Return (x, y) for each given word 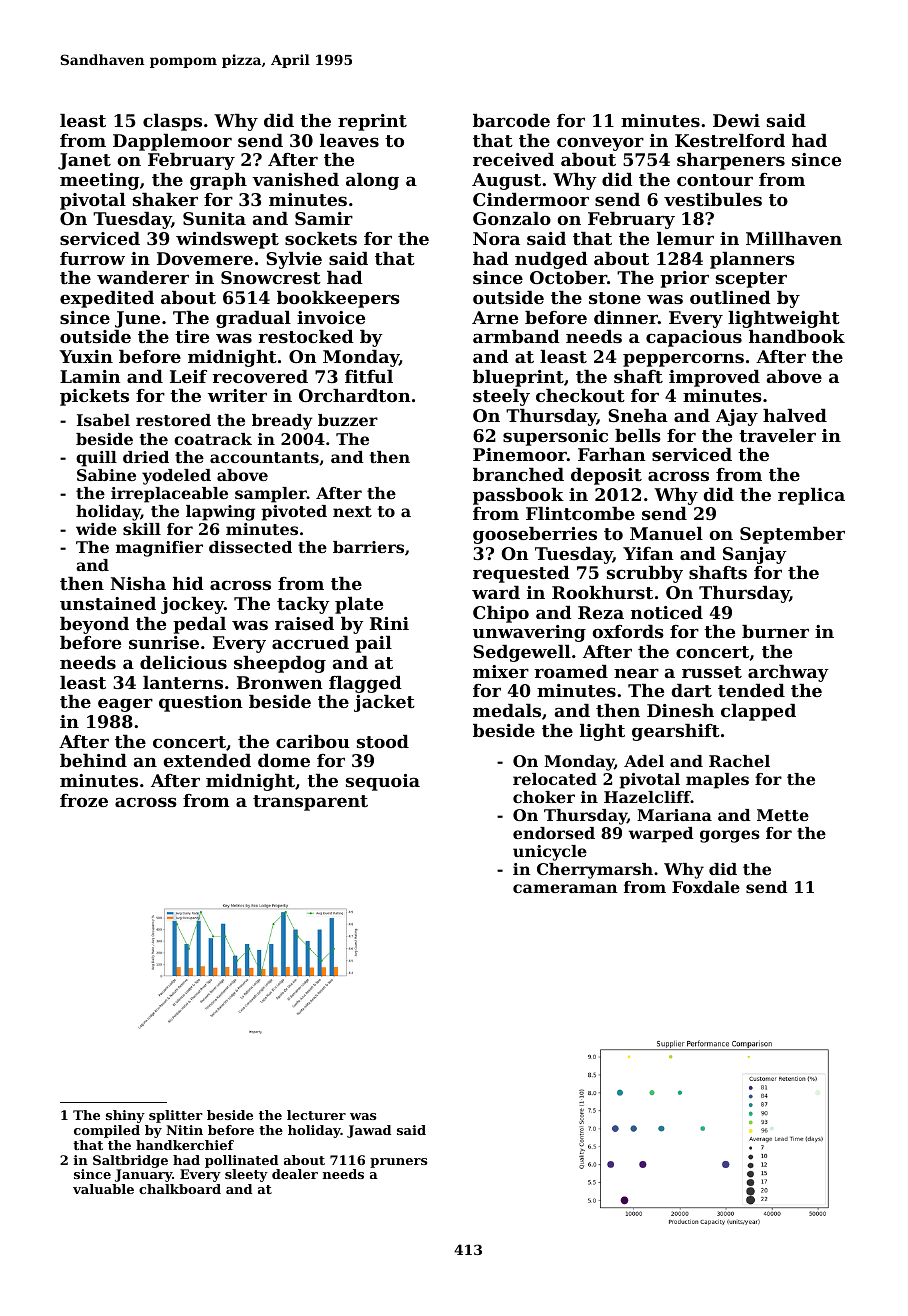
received (513, 159)
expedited (107, 299)
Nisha (138, 583)
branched (518, 474)
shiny (125, 1116)
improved (714, 378)
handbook (797, 336)
